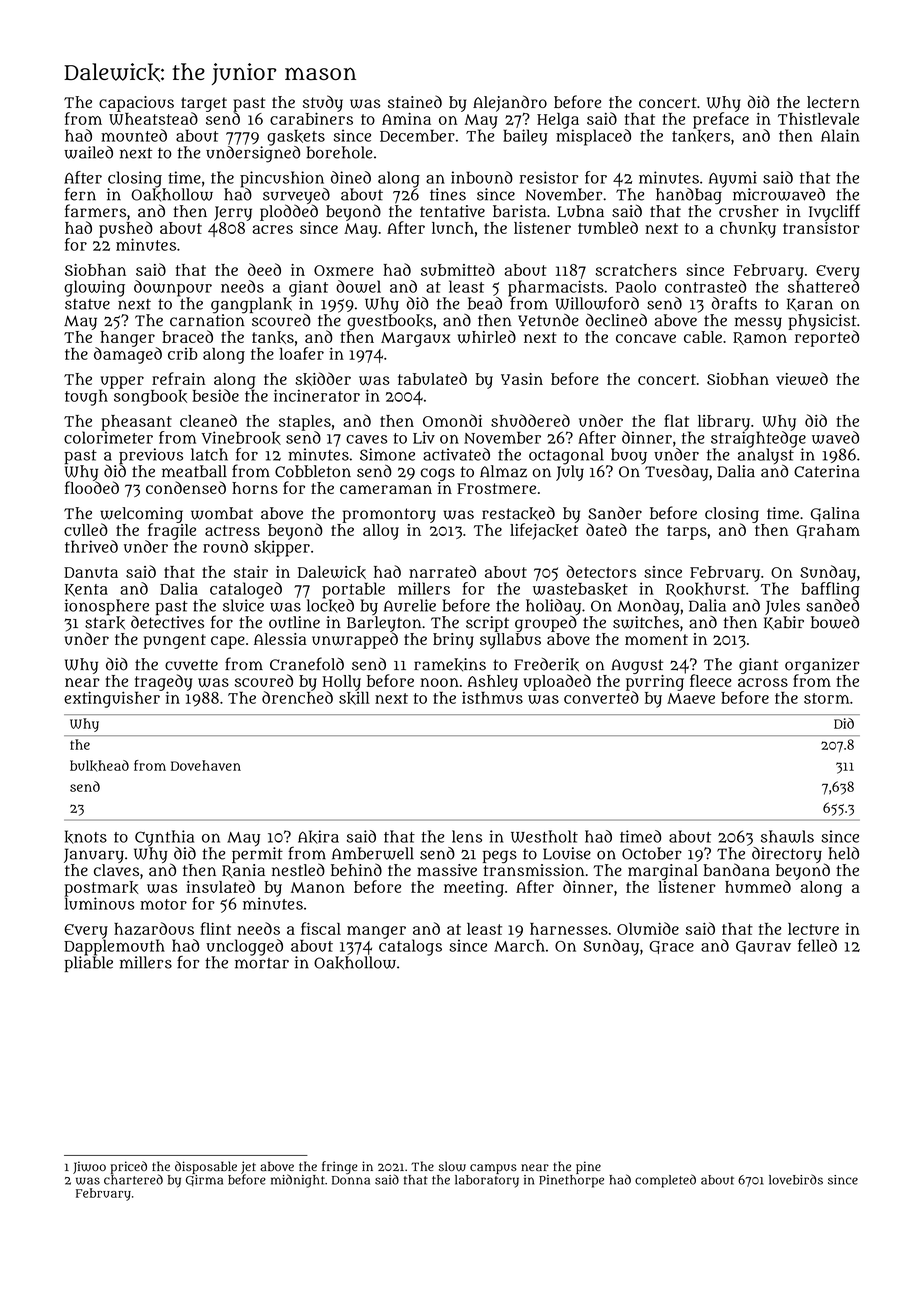 The height and width of the screenshot is (1308, 924). Describe the element at coordinates (487, 1181) in the screenshot. I see `laboratory` at that location.
